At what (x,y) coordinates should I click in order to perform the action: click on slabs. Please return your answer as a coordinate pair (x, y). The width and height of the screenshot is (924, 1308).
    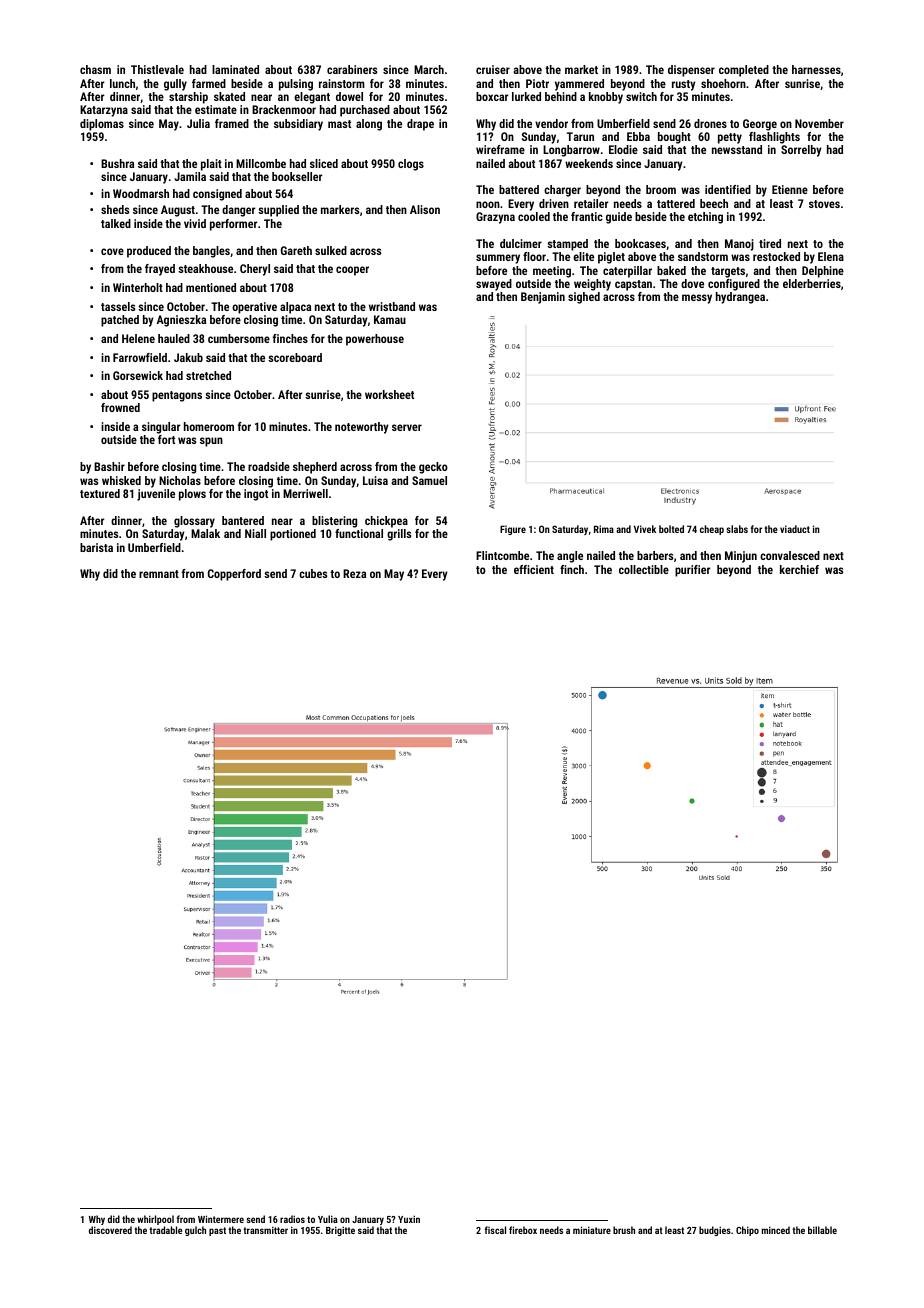
    Looking at the image, I should click on (737, 529).
